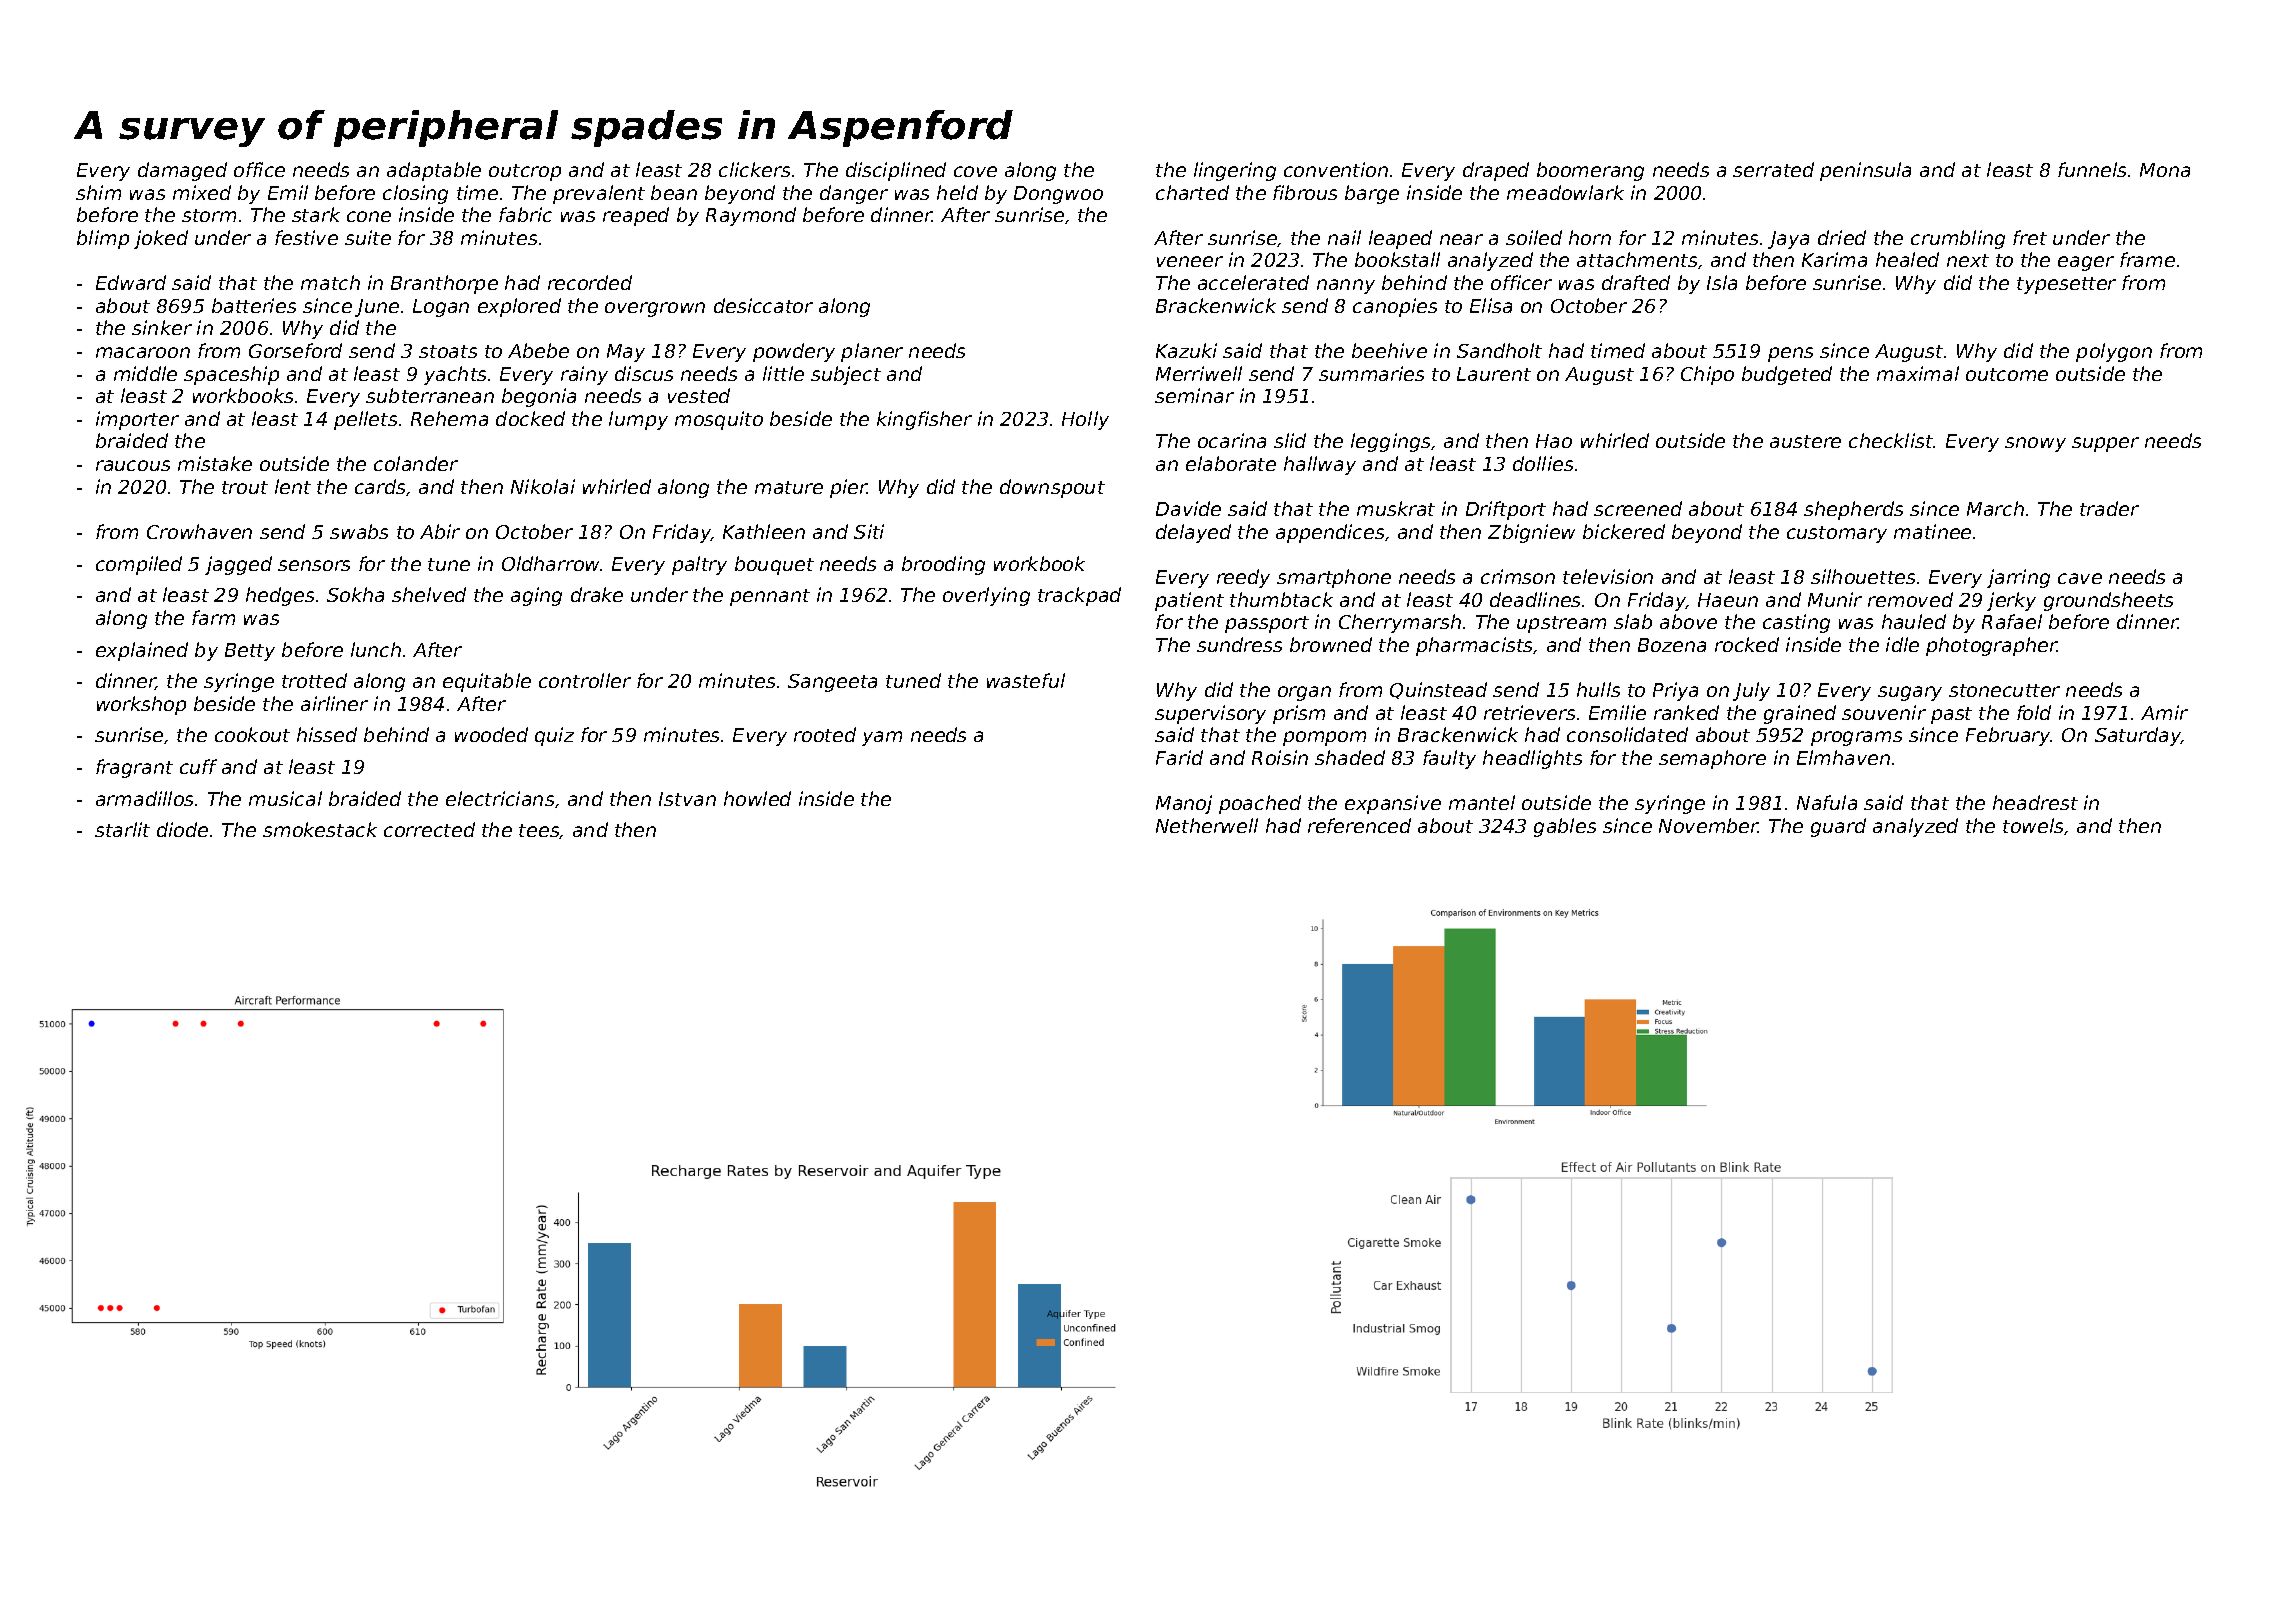 This page has width=2282, height=1614. Describe the element at coordinates (1190, 261) in the page. I see `veneer` at that location.
